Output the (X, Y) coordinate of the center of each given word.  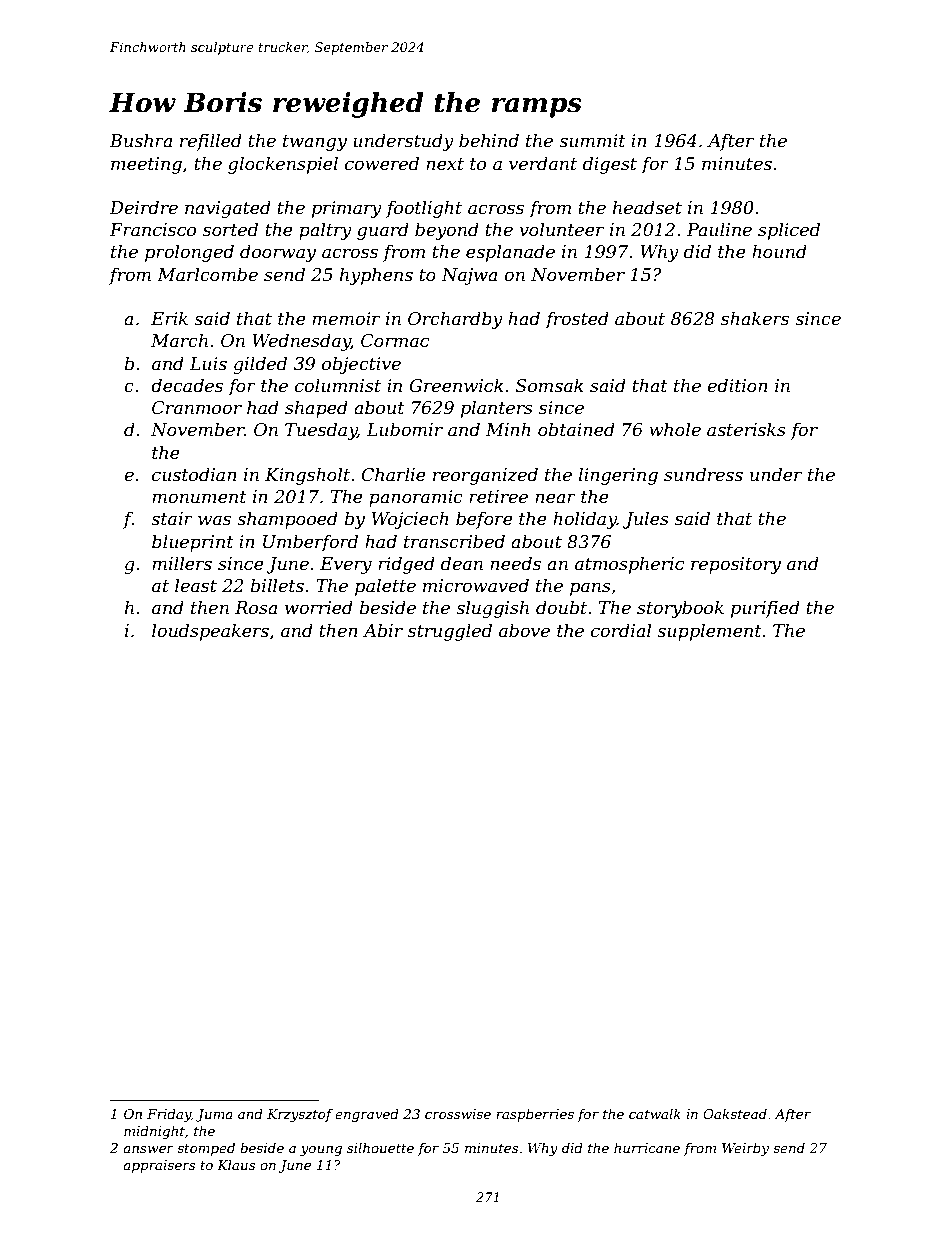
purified (765, 609)
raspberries (535, 1115)
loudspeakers (210, 632)
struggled (450, 632)
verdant (543, 163)
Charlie (393, 474)
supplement (709, 632)
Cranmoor (197, 408)
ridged (406, 565)
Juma (214, 1115)
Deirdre (144, 207)
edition (737, 385)
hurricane (647, 1147)
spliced (789, 231)
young (321, 1151)
